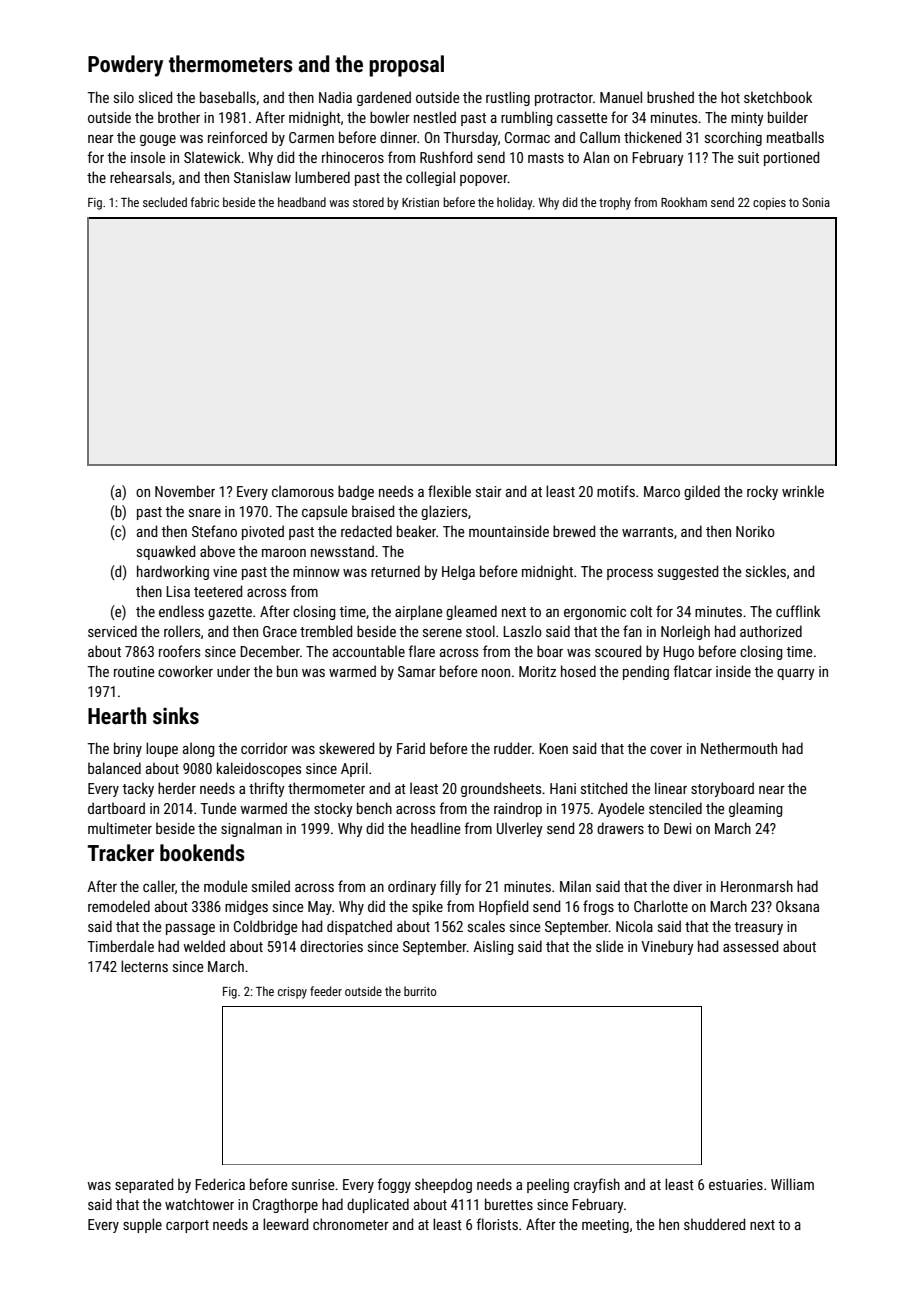 The height and width of the page is (1308, 924). Describe the element at coordinates (212, 157) in the page. I see `Slatewick` at that location.
